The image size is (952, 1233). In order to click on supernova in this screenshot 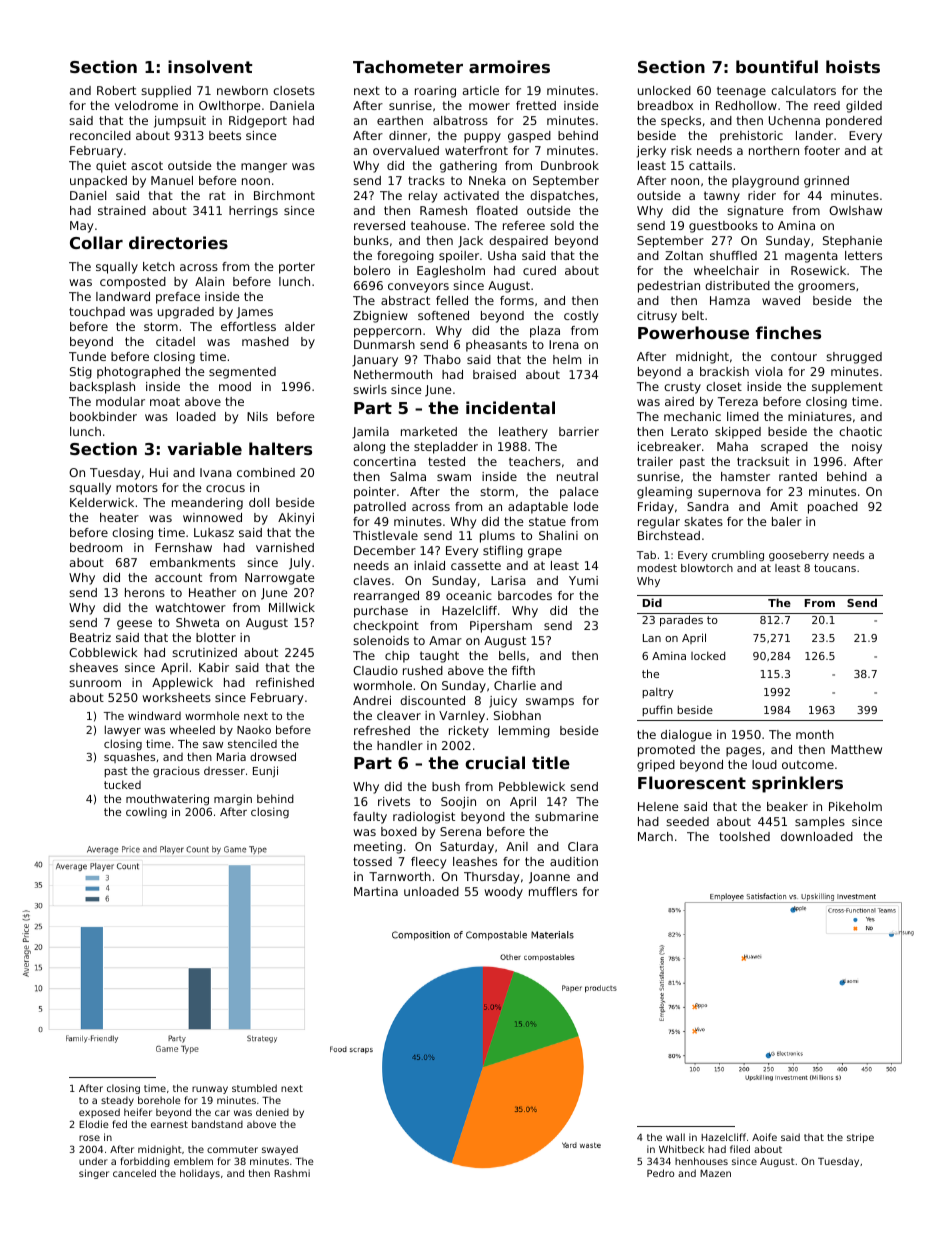, I will do `click(729, 494)`.
